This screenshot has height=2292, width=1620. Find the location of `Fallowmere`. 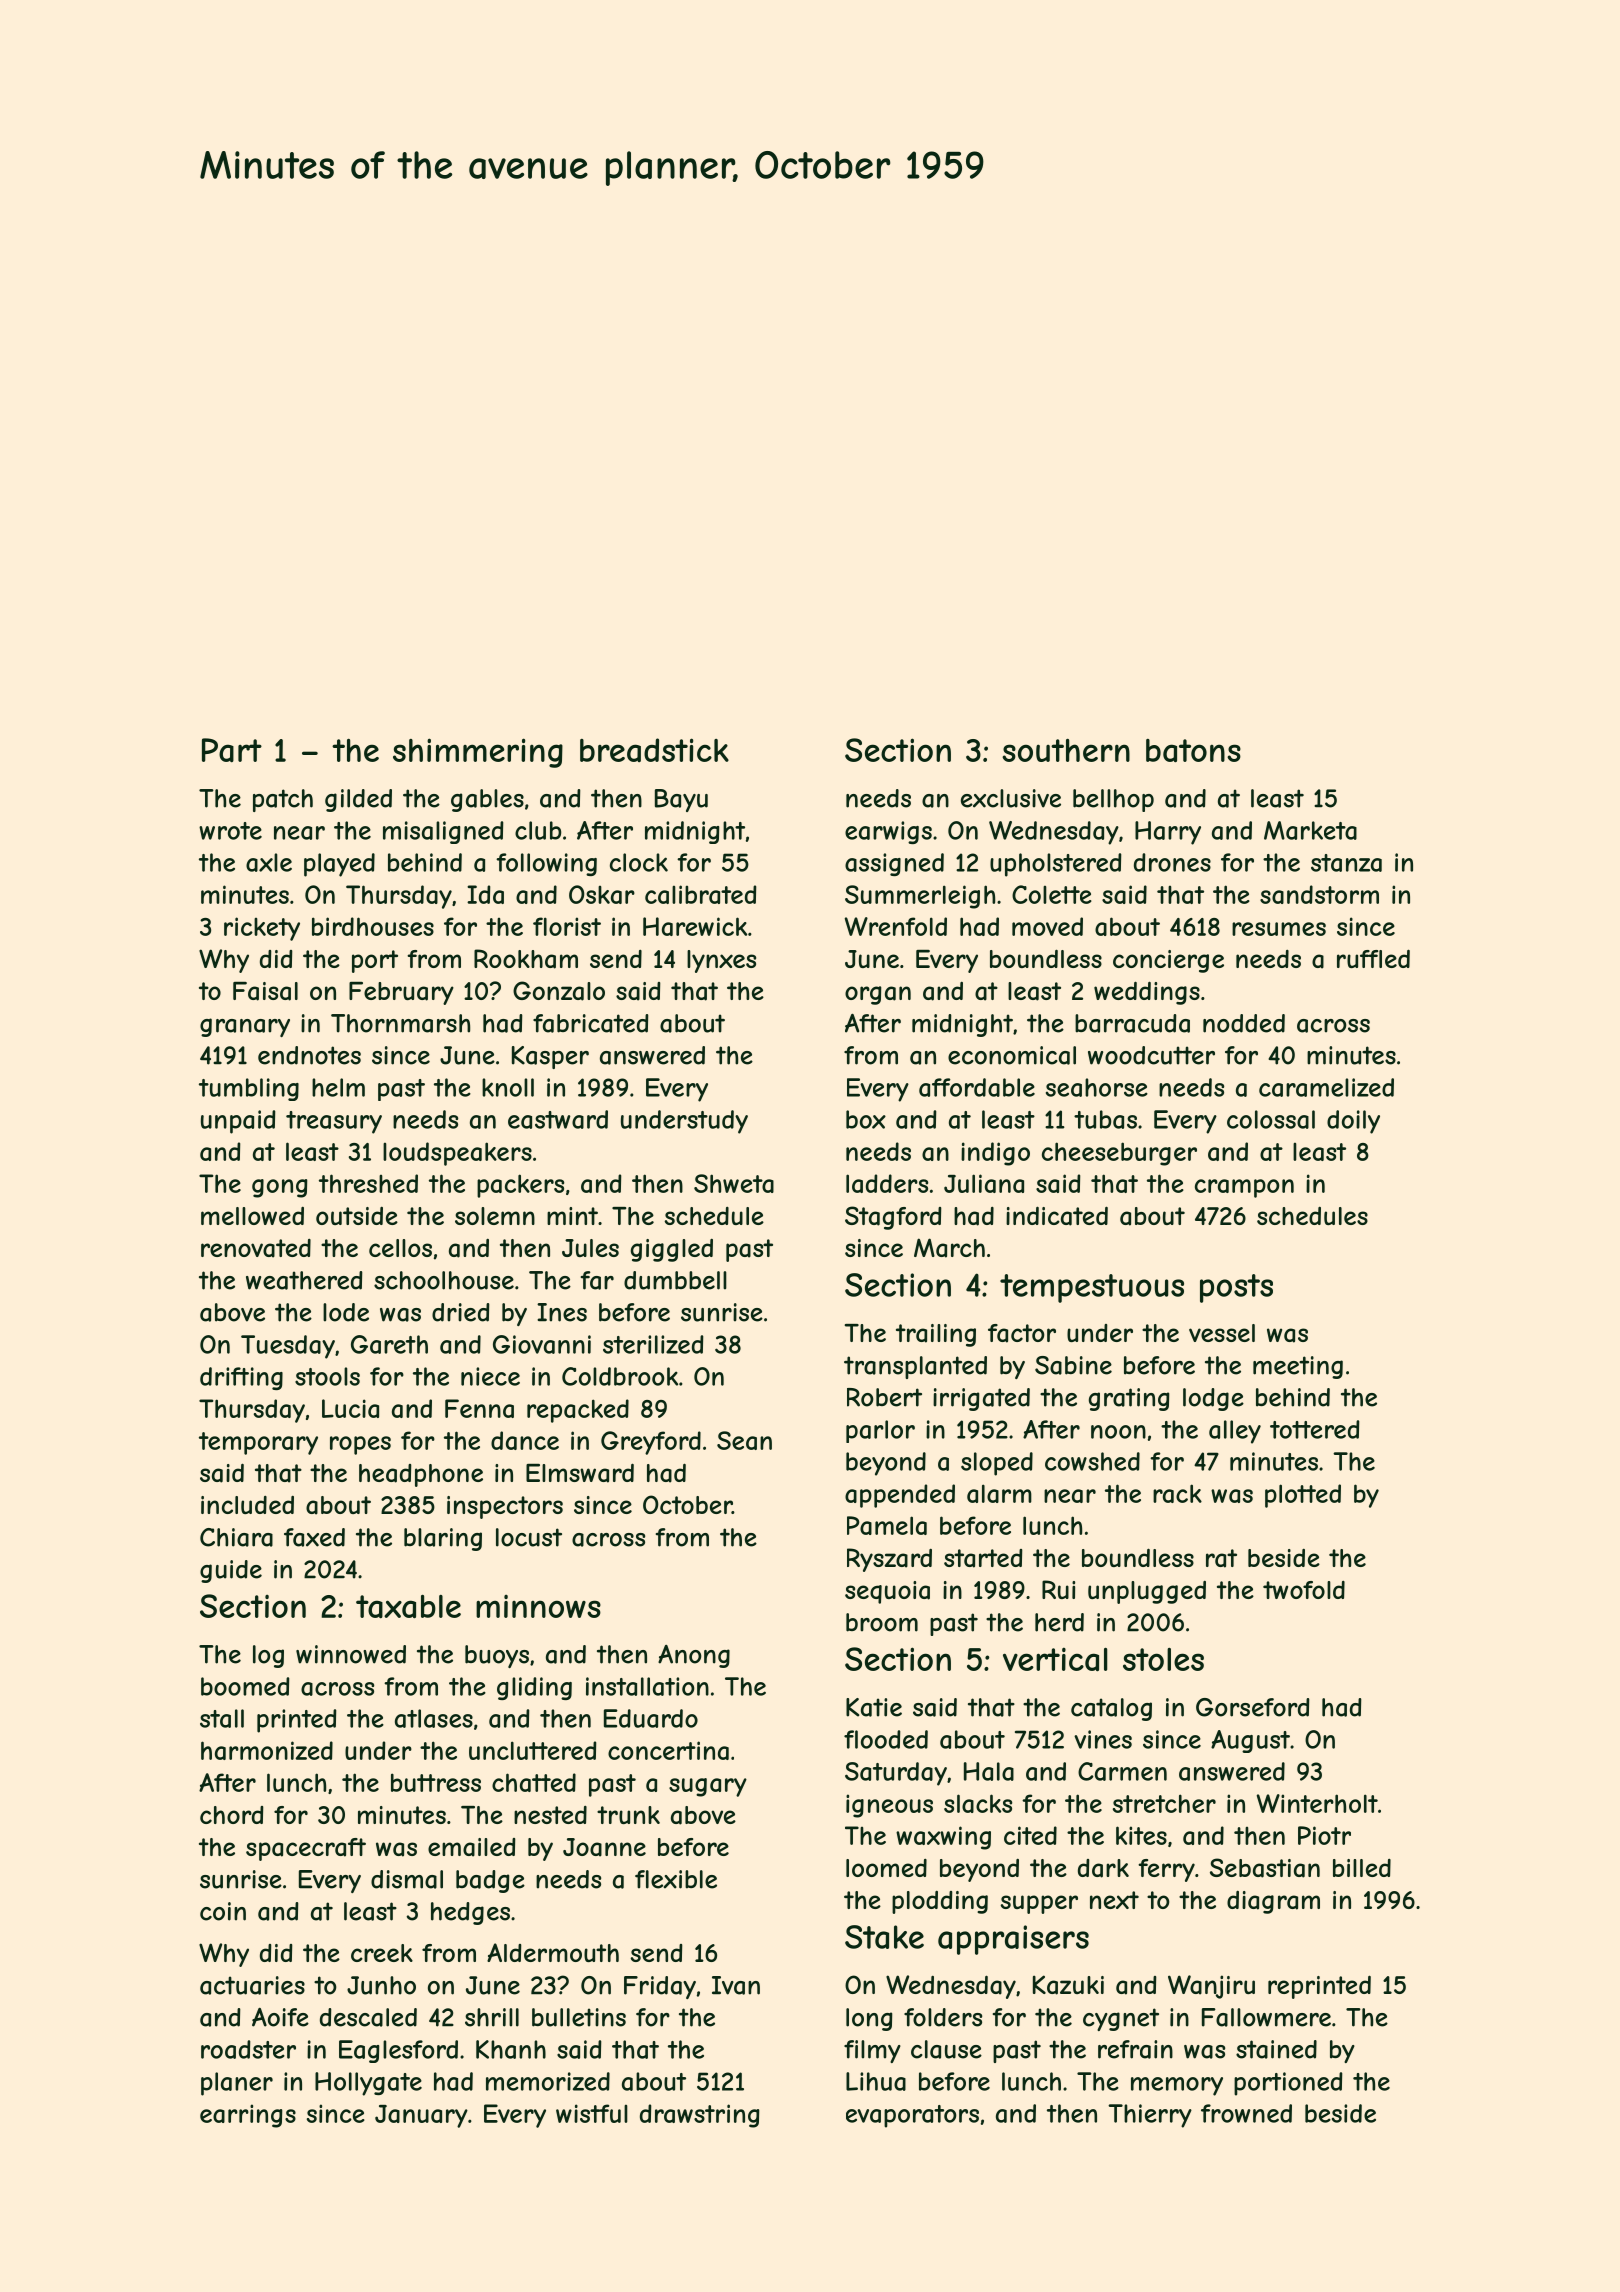

Fallowmere is located at coordinates (1266, 2017).
